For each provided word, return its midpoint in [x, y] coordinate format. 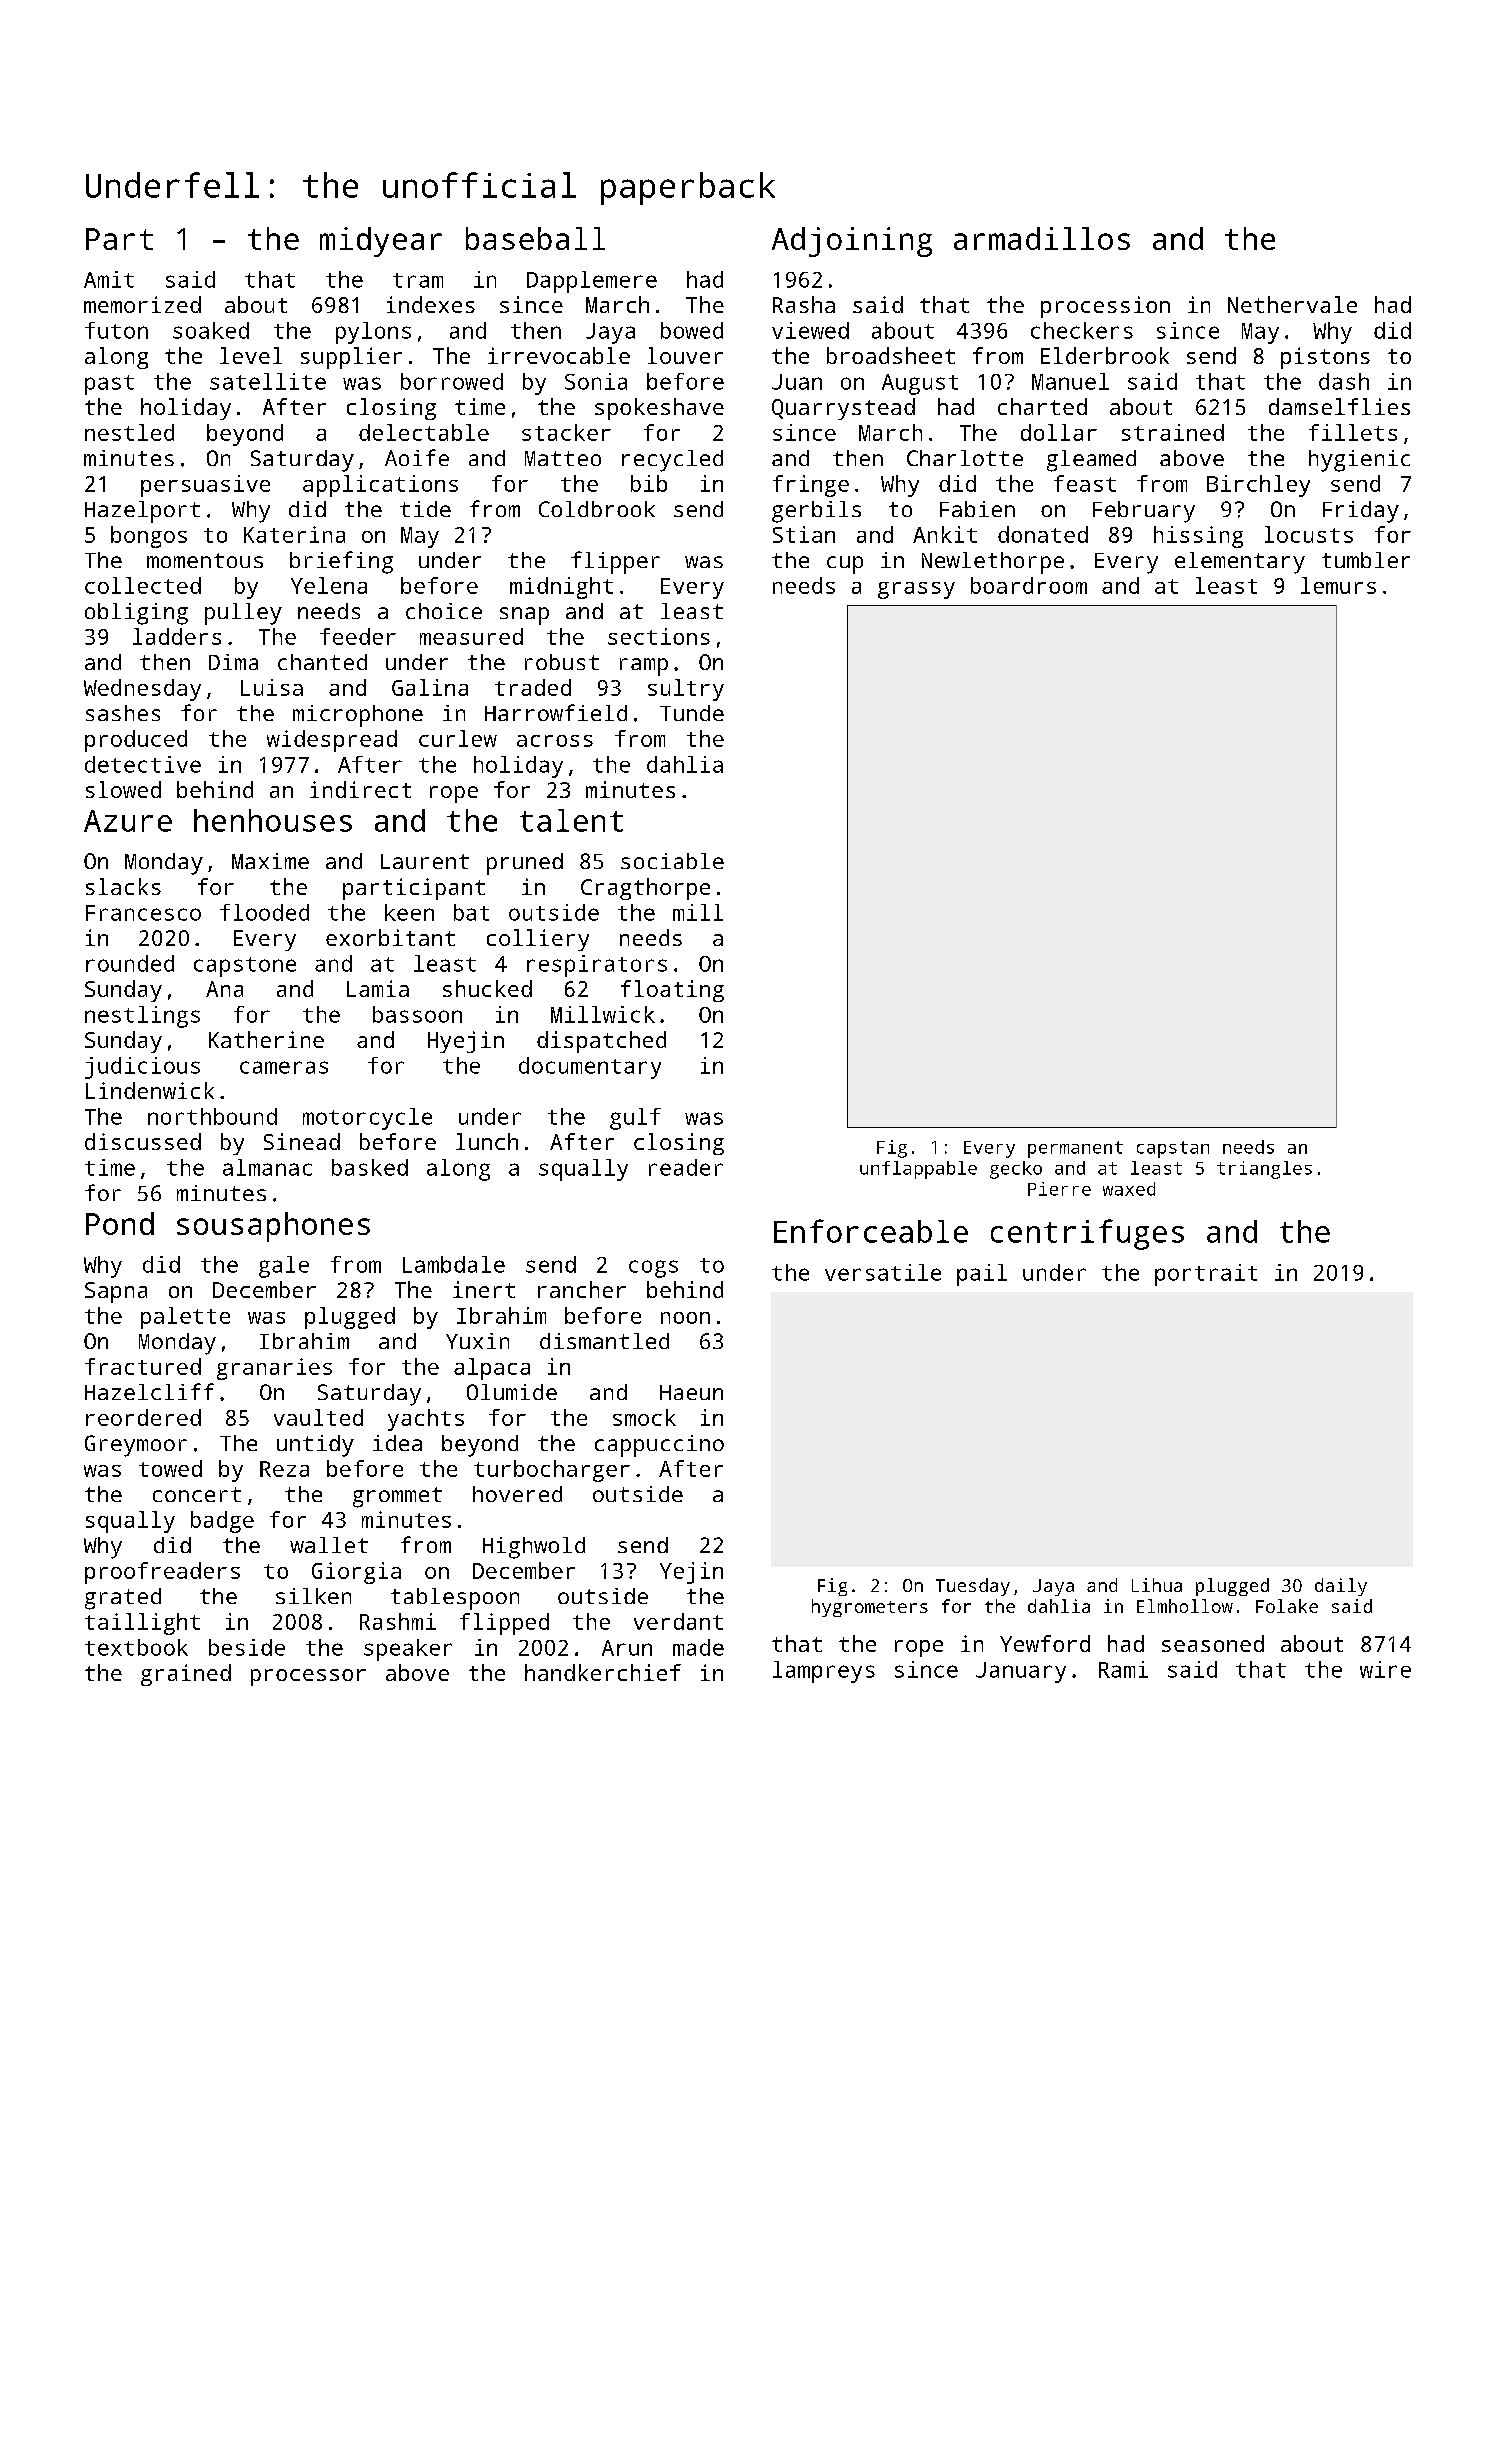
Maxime [270, 861]
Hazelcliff [149, 1391]
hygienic [1359, 461]
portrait [1206, 1275]
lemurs [1338, 585]
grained [186, 1675]
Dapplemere [592, 282]
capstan [1173, 1149]
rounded [130, 963]
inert [484, 1289]
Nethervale [1292, 304]
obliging [136, 614]
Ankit [945, 534]
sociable [672, 861]
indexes [431, 304]
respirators [597, 966]
